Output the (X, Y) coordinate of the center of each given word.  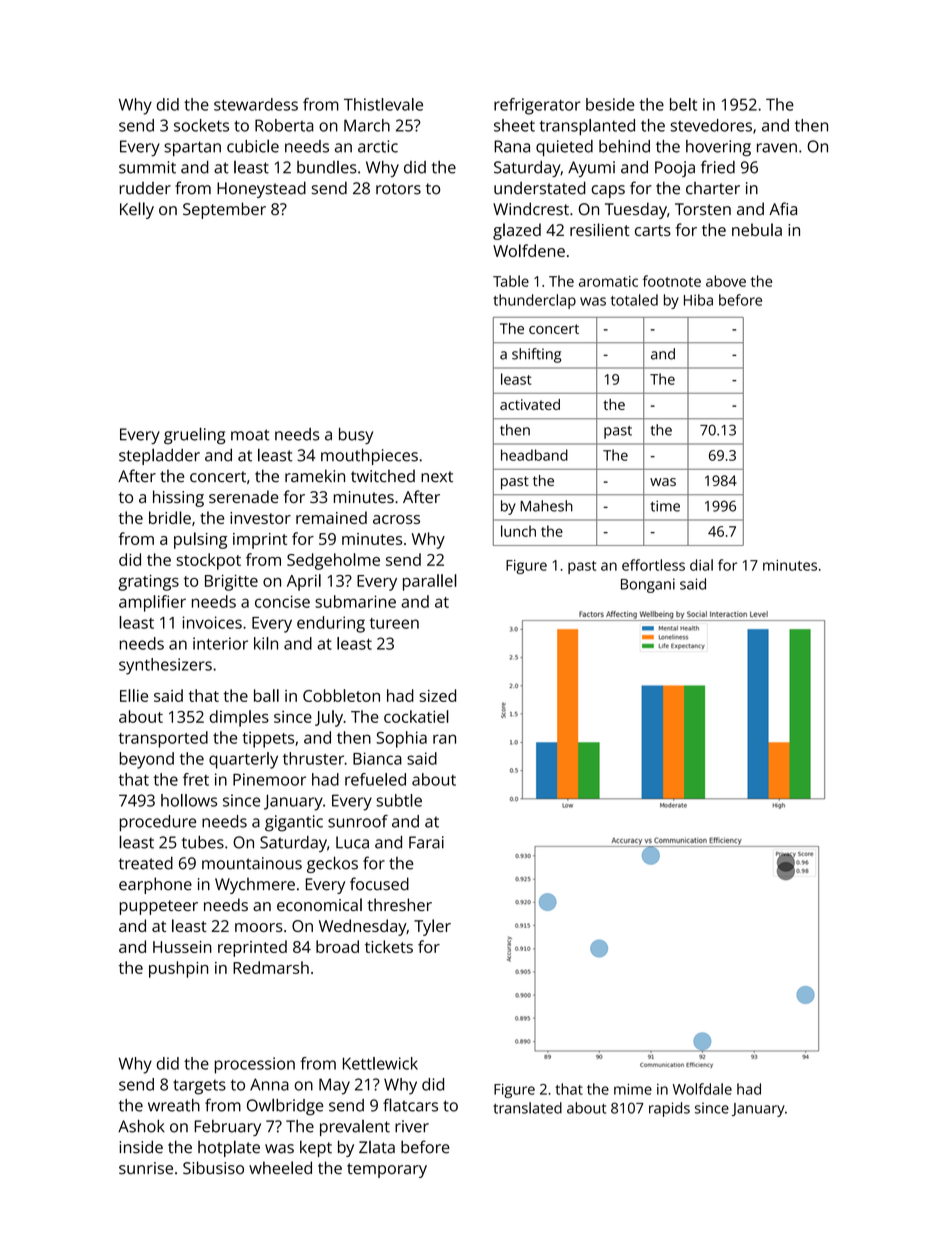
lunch (518, 531)
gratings (148, 583)
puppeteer (159, 907)
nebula (757, 229)
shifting (536, 355)
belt (683, 104)
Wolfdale (702, 1089)
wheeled (280, 1168)
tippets (268, 739)
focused (379, 884)
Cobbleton (341, 695)
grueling (194, 435)
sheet (514, 125)
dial (701, 565)
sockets (201, 125)
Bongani (648, 585)
